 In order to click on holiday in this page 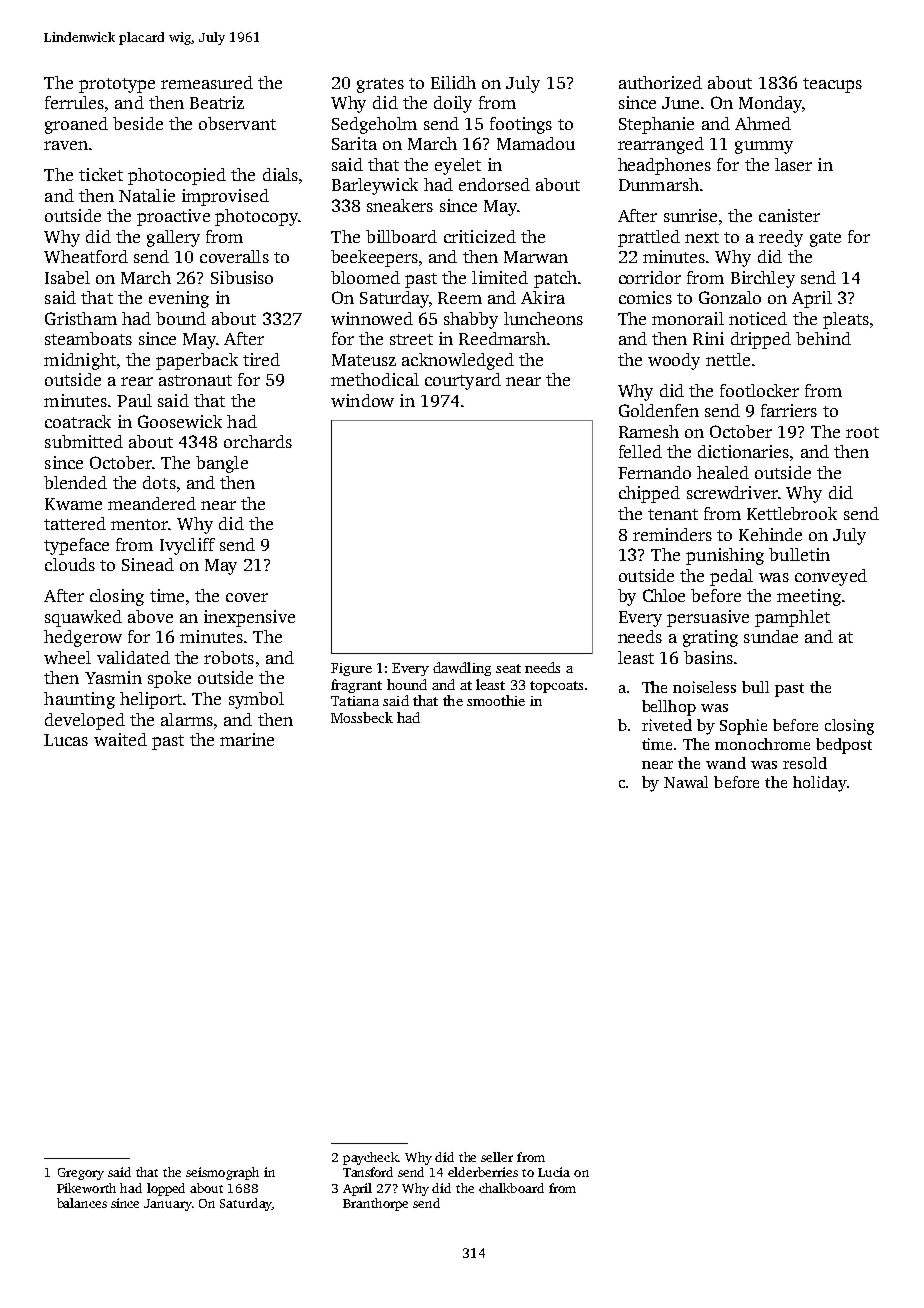, I will do `click(820, 784)`.
